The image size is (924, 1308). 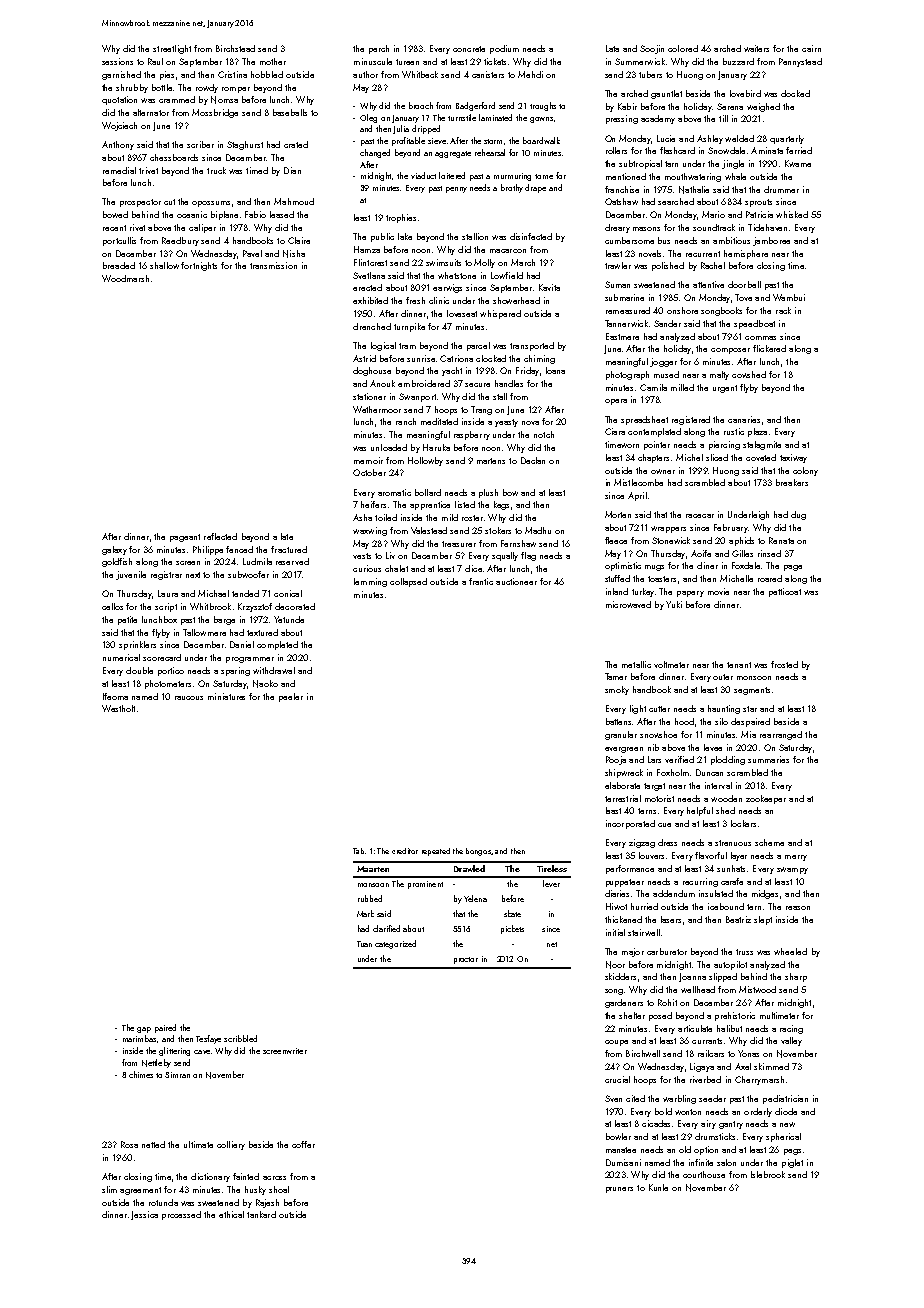 I want to click on Pooja, so click(x=616, y=760).
